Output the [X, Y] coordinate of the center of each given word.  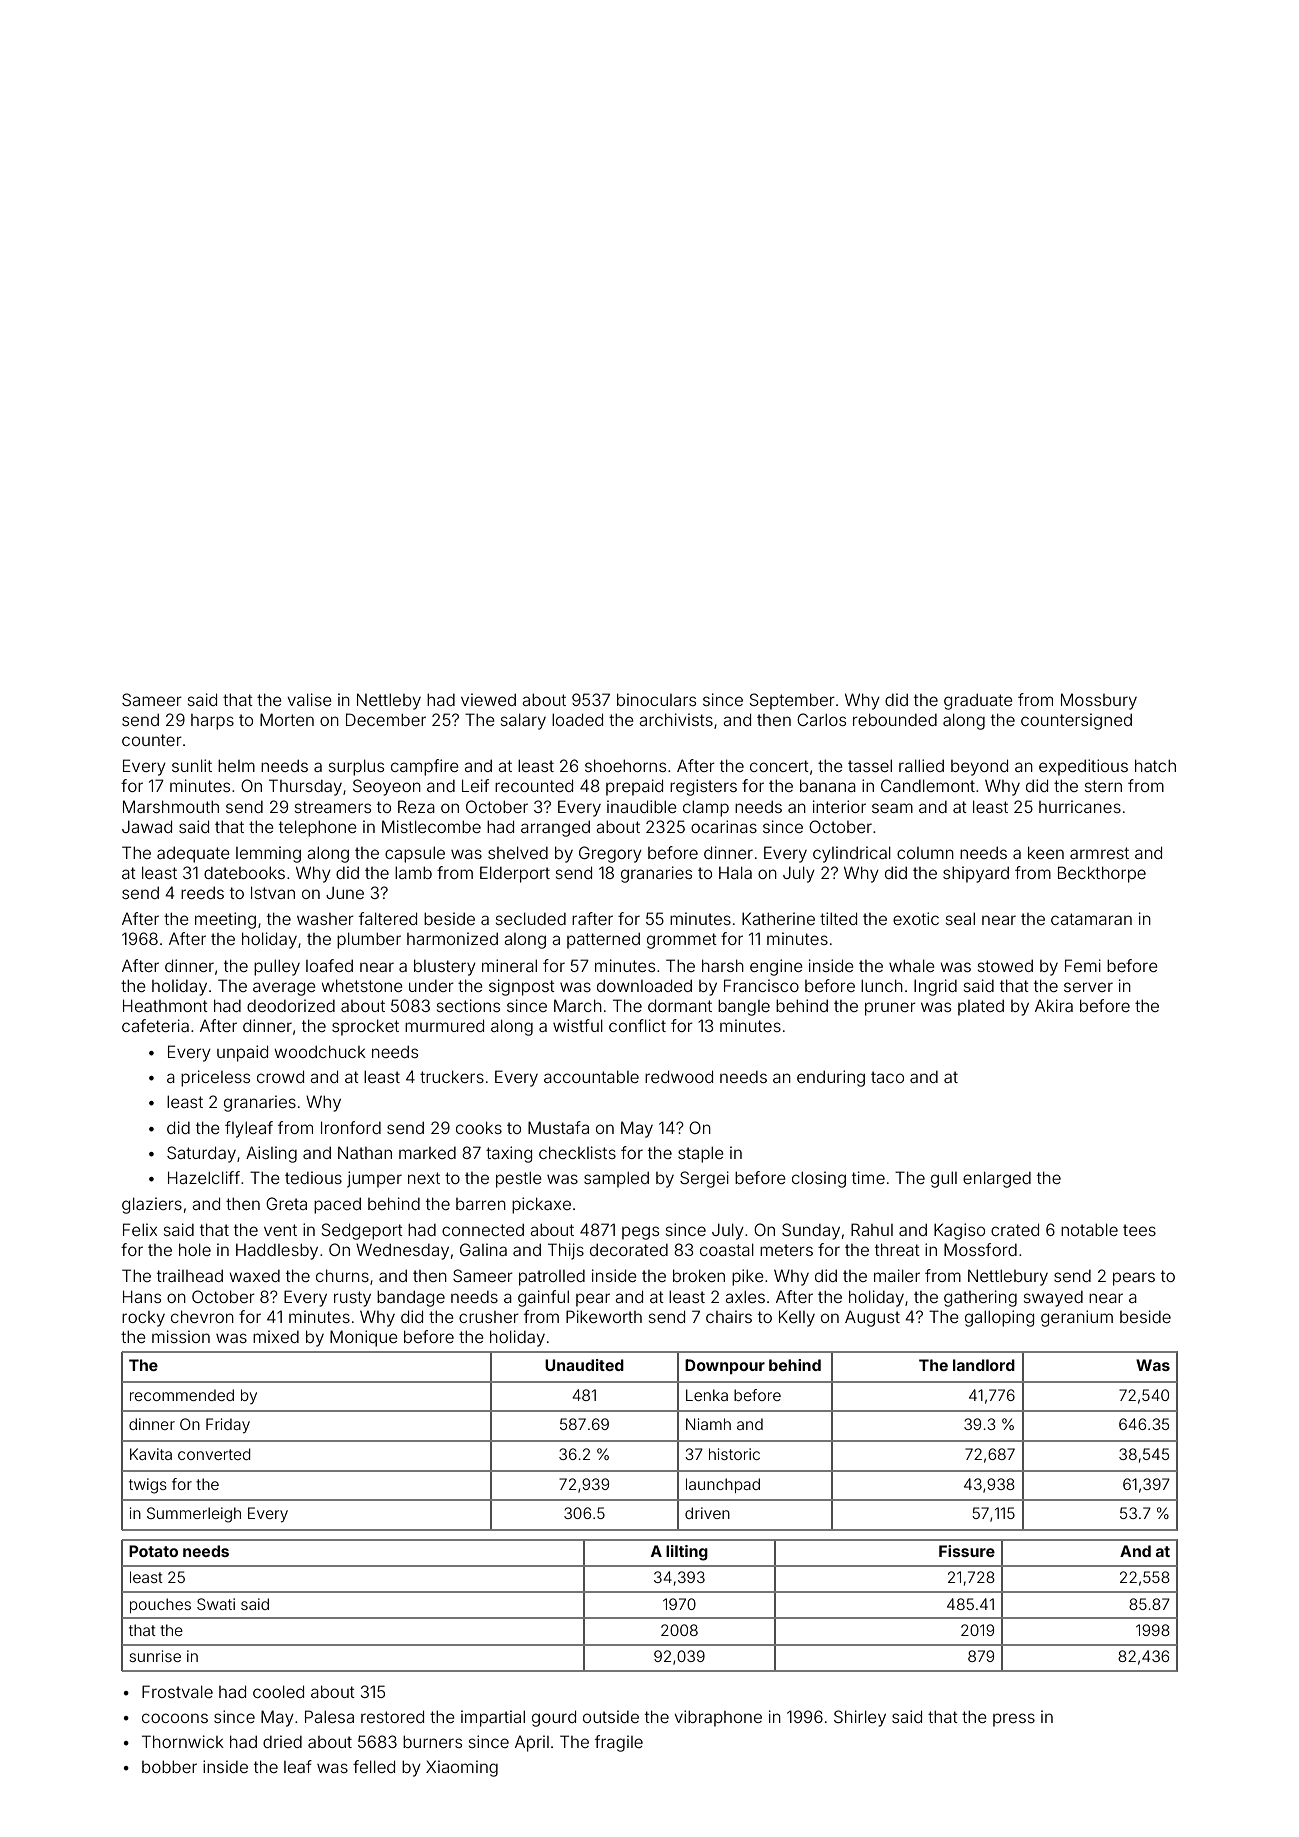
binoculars [656, 699]
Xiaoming [462, 1768]
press [1014, 1720]
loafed [329, 965]
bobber [169, 1766]
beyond [979, 767]
